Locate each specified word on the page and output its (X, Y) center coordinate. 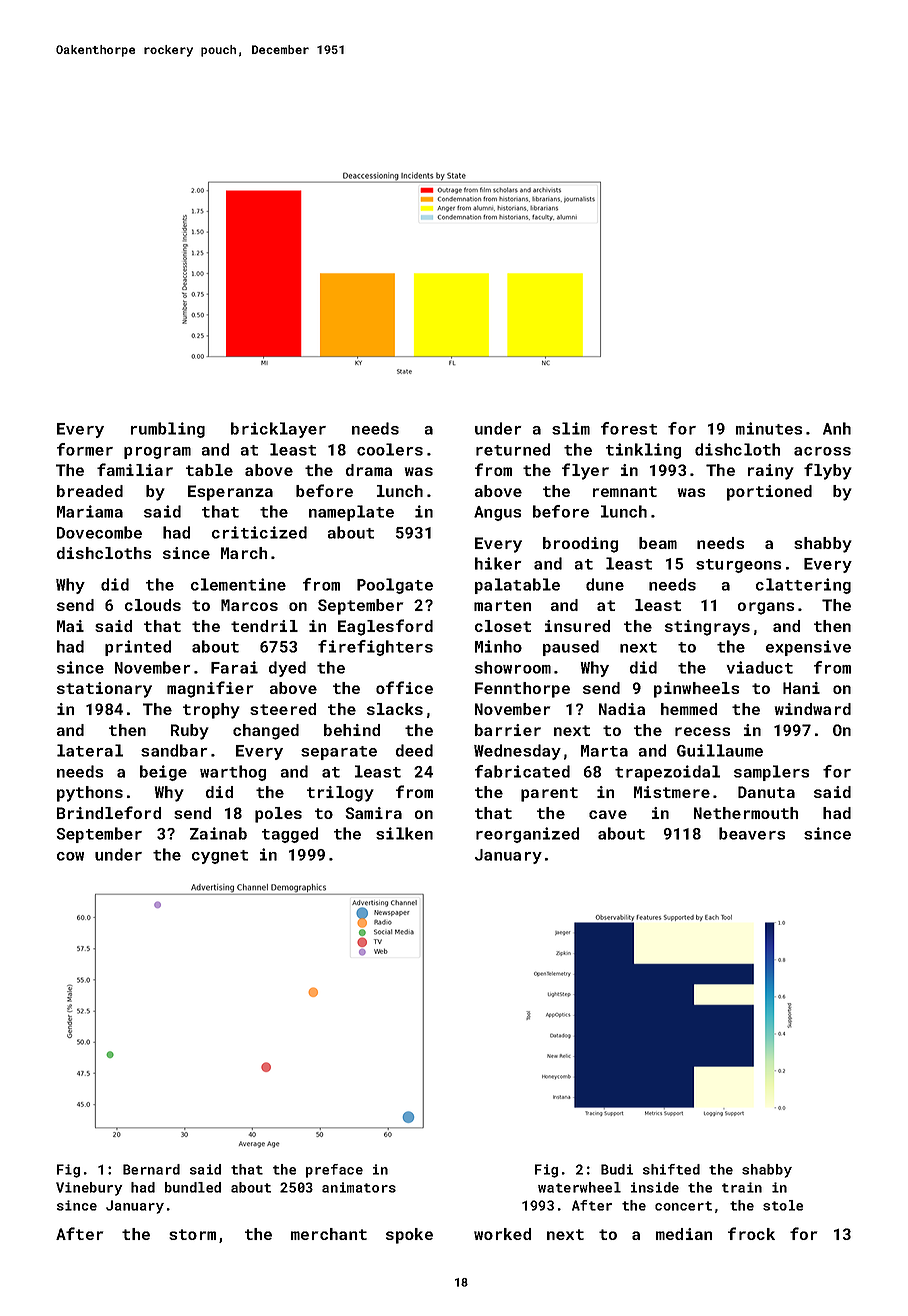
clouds (153, 605)
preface (334, 1171)
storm (192, 1234)
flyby (828, 471)
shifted (671, 1169)
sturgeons (738, 566)
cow (70, 856)
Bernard (151, 1169)
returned (513, 449)
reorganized (527, 835)
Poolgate (395, 586)
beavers (752, 833)
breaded (90, 491)
